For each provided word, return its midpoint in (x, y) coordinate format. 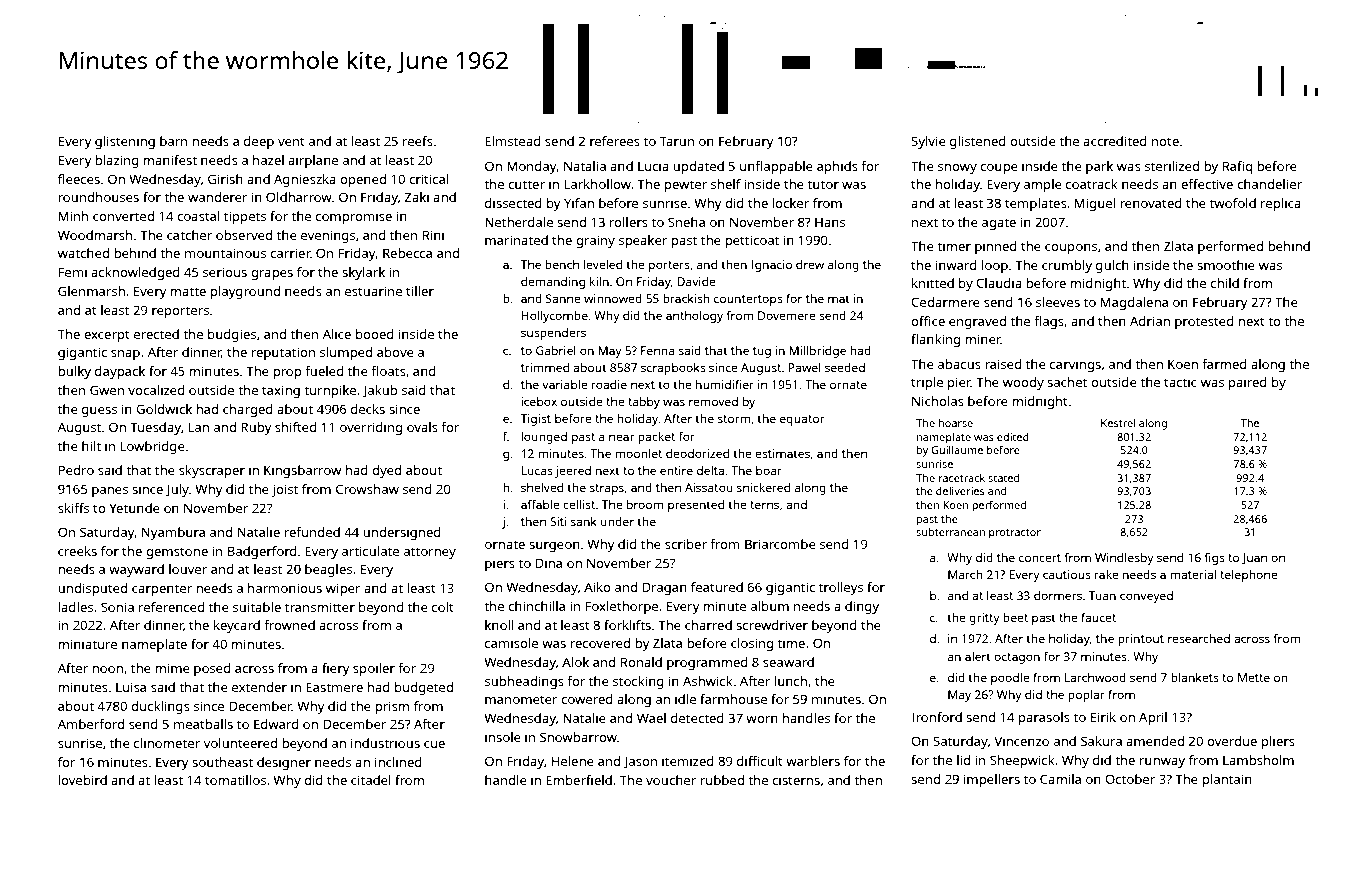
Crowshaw (367, 489)
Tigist (536, 420)
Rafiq (1237, 167)
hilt (91, 446)
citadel (371, 780)
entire (676, 470)
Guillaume (957, 450)
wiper (343, 589)
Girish (225, 179)
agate (999, 224)
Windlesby (1124, 559)
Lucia (653, 166)
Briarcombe (780, 544)
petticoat (752, 241)
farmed (1224, 364)
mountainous (225, 253)
